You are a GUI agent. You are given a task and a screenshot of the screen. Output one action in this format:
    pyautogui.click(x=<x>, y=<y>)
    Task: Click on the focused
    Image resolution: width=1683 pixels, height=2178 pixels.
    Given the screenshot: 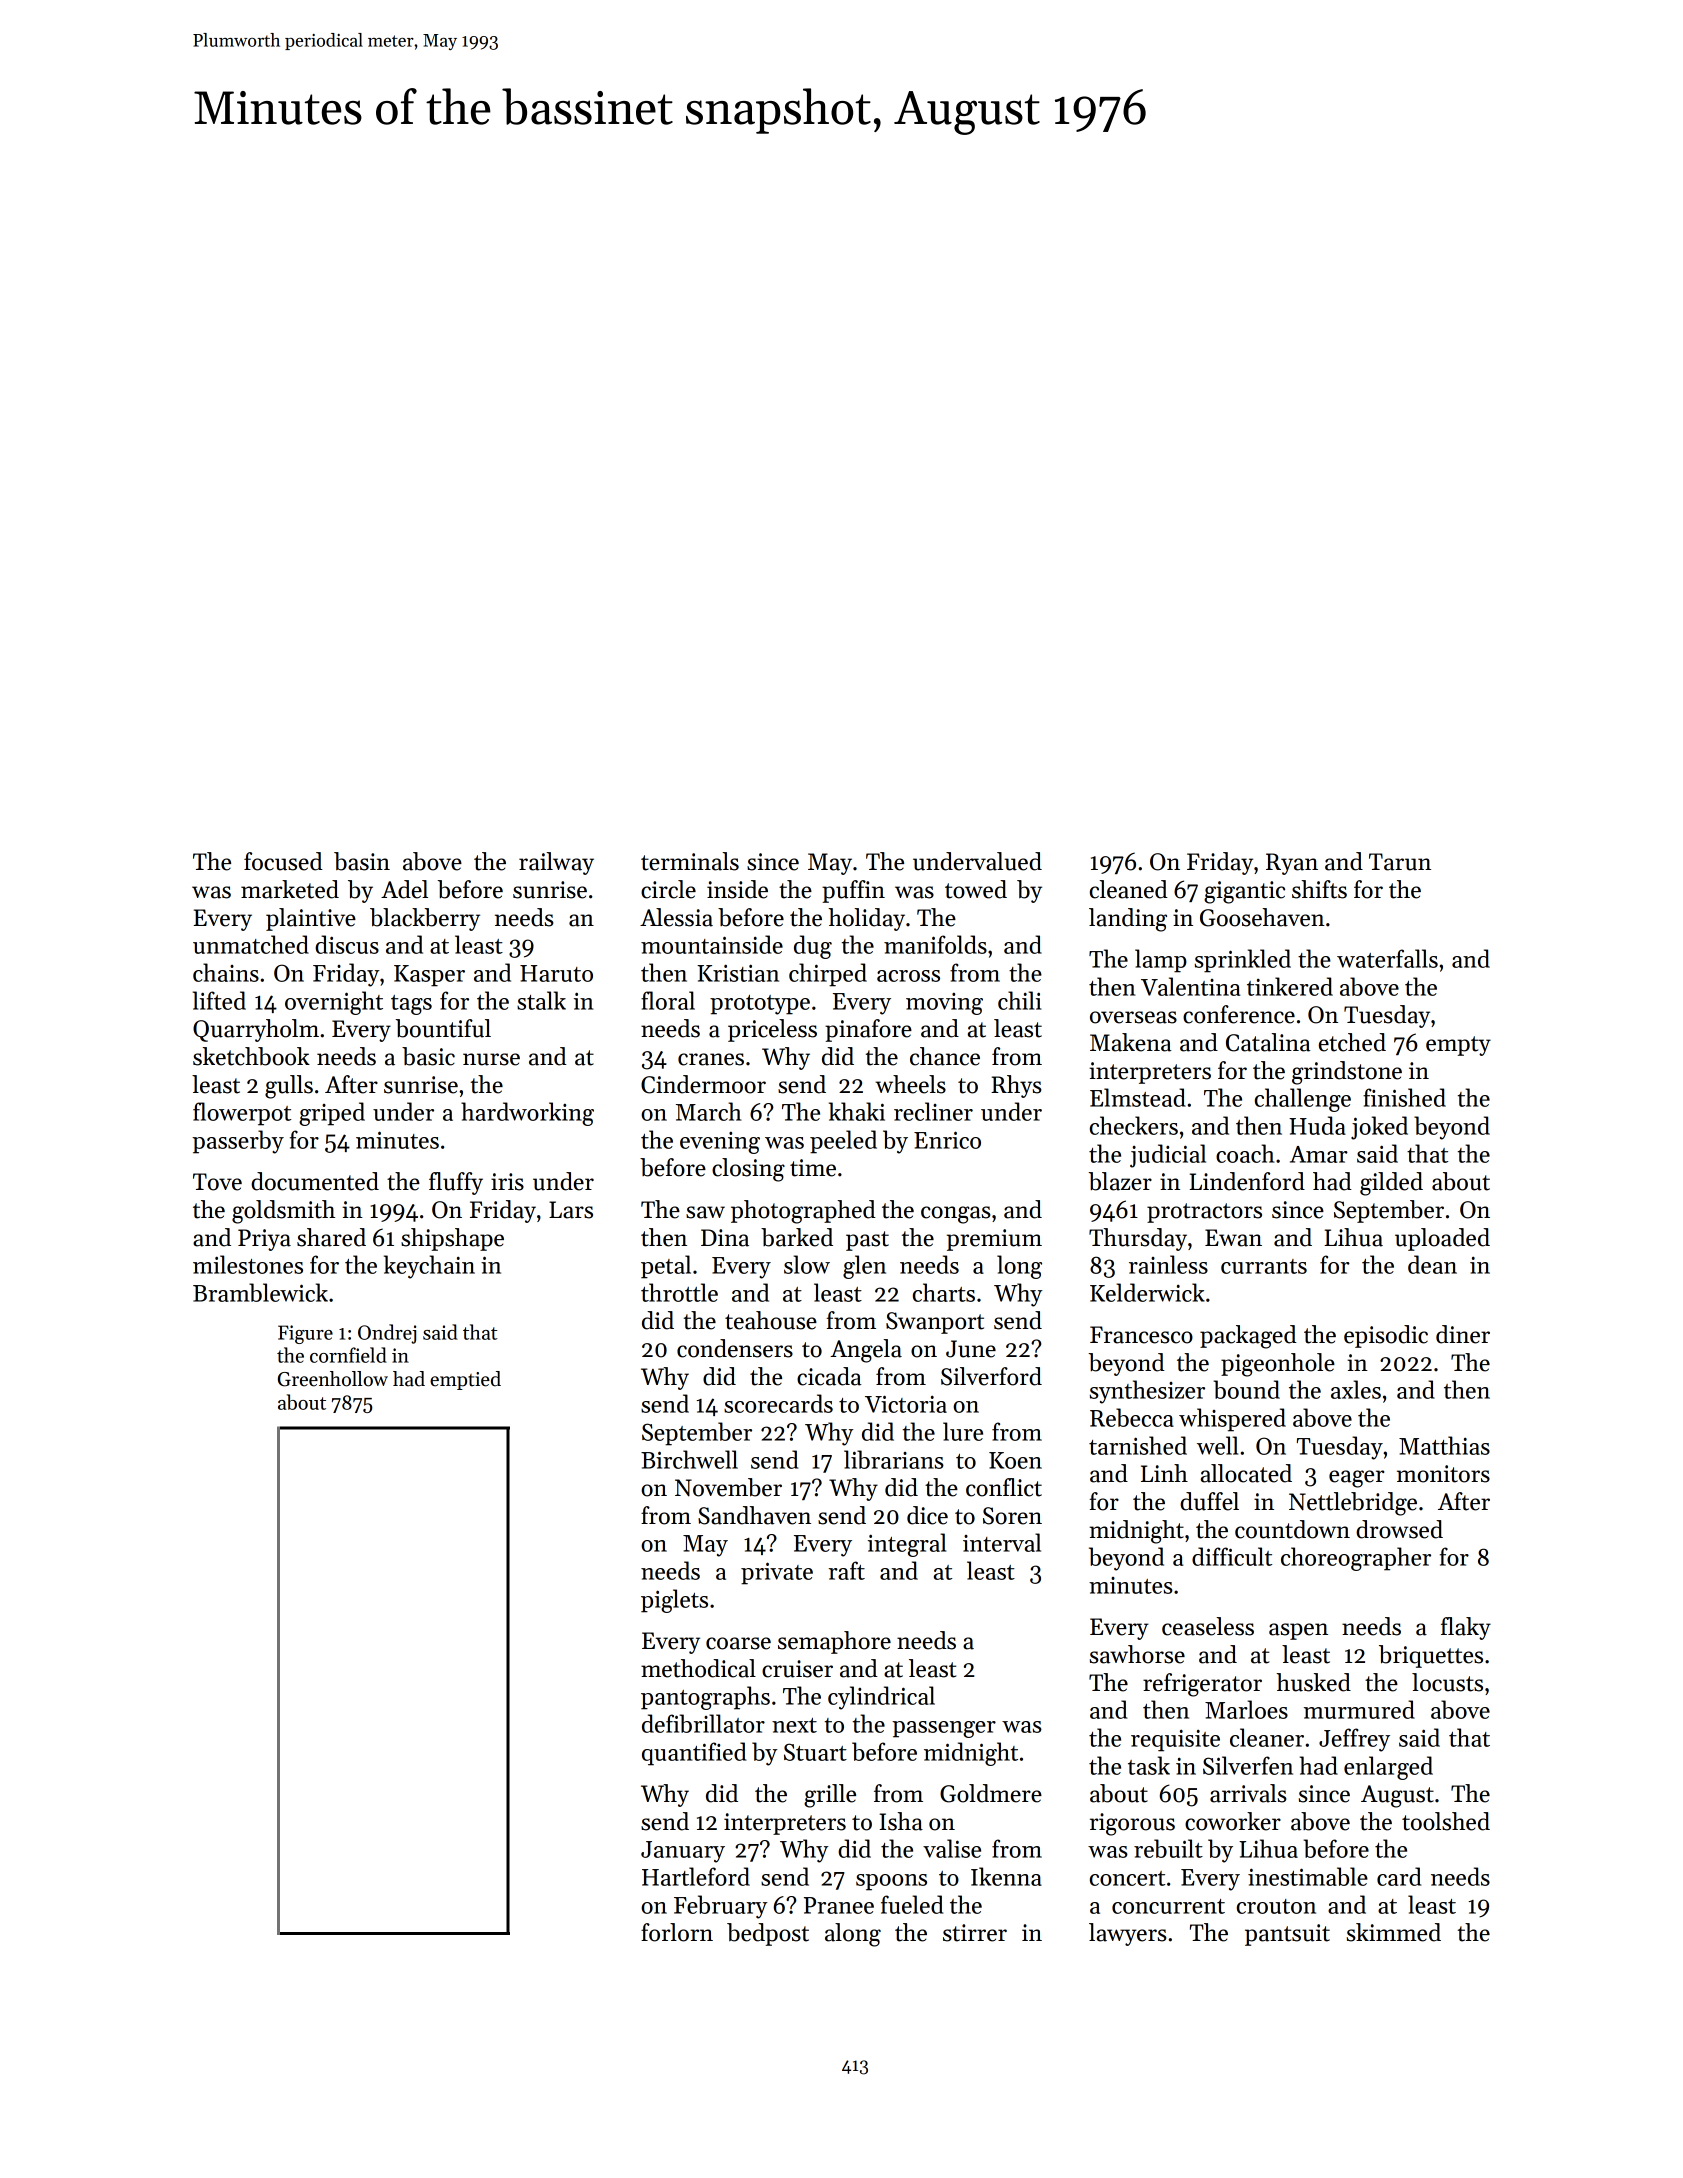 What is the action you would take?
    pyautogui.click(x=283, y=861)
